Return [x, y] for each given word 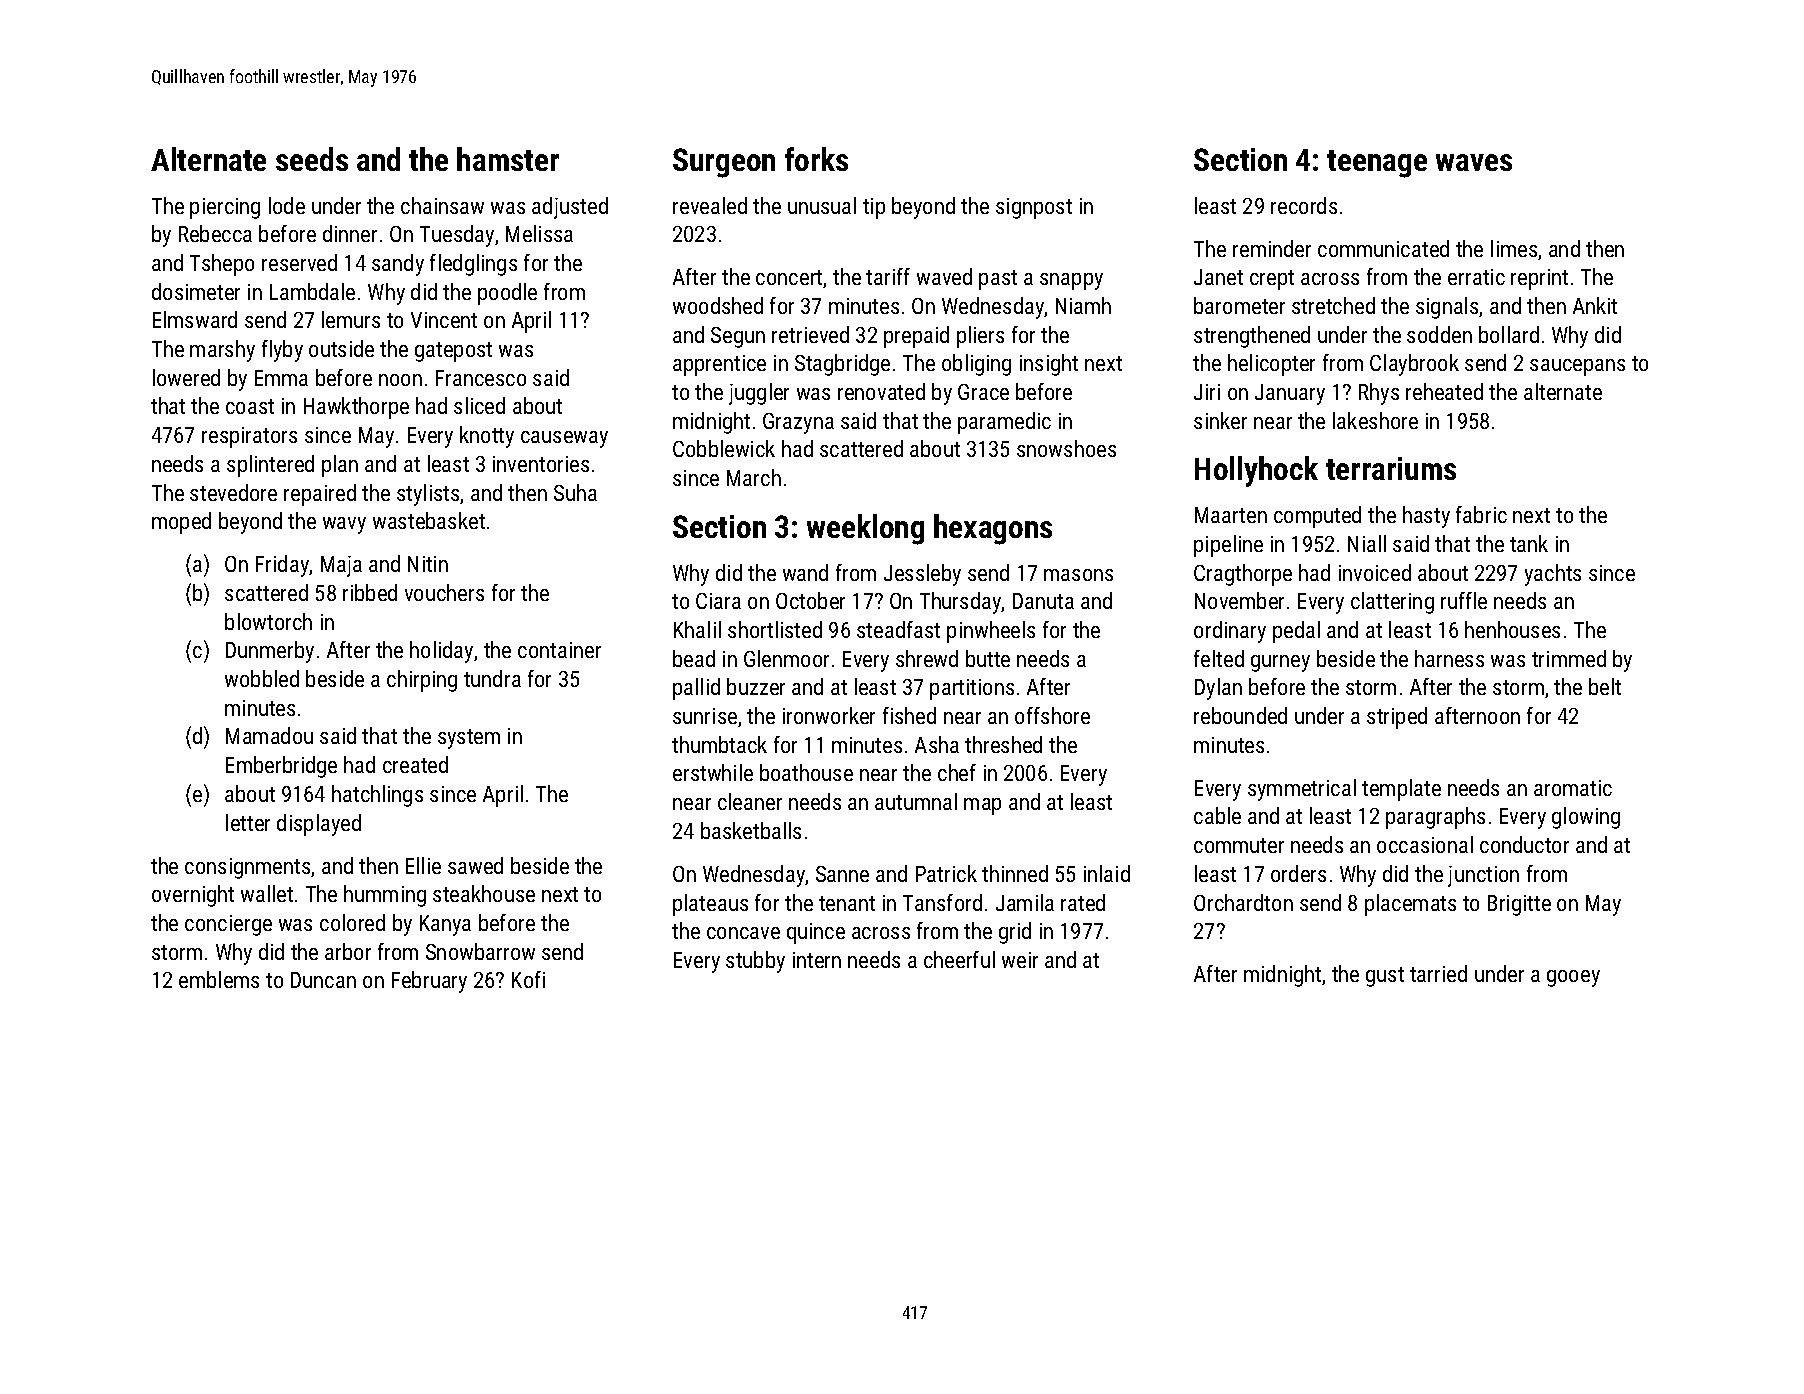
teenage [1377, 164]
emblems [219, 979]
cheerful [959, 959]
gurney [1280, 663]
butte [988, 658]
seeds [312, 159]
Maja [341, 566]
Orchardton [1243, 902]
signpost [1034, 208]
